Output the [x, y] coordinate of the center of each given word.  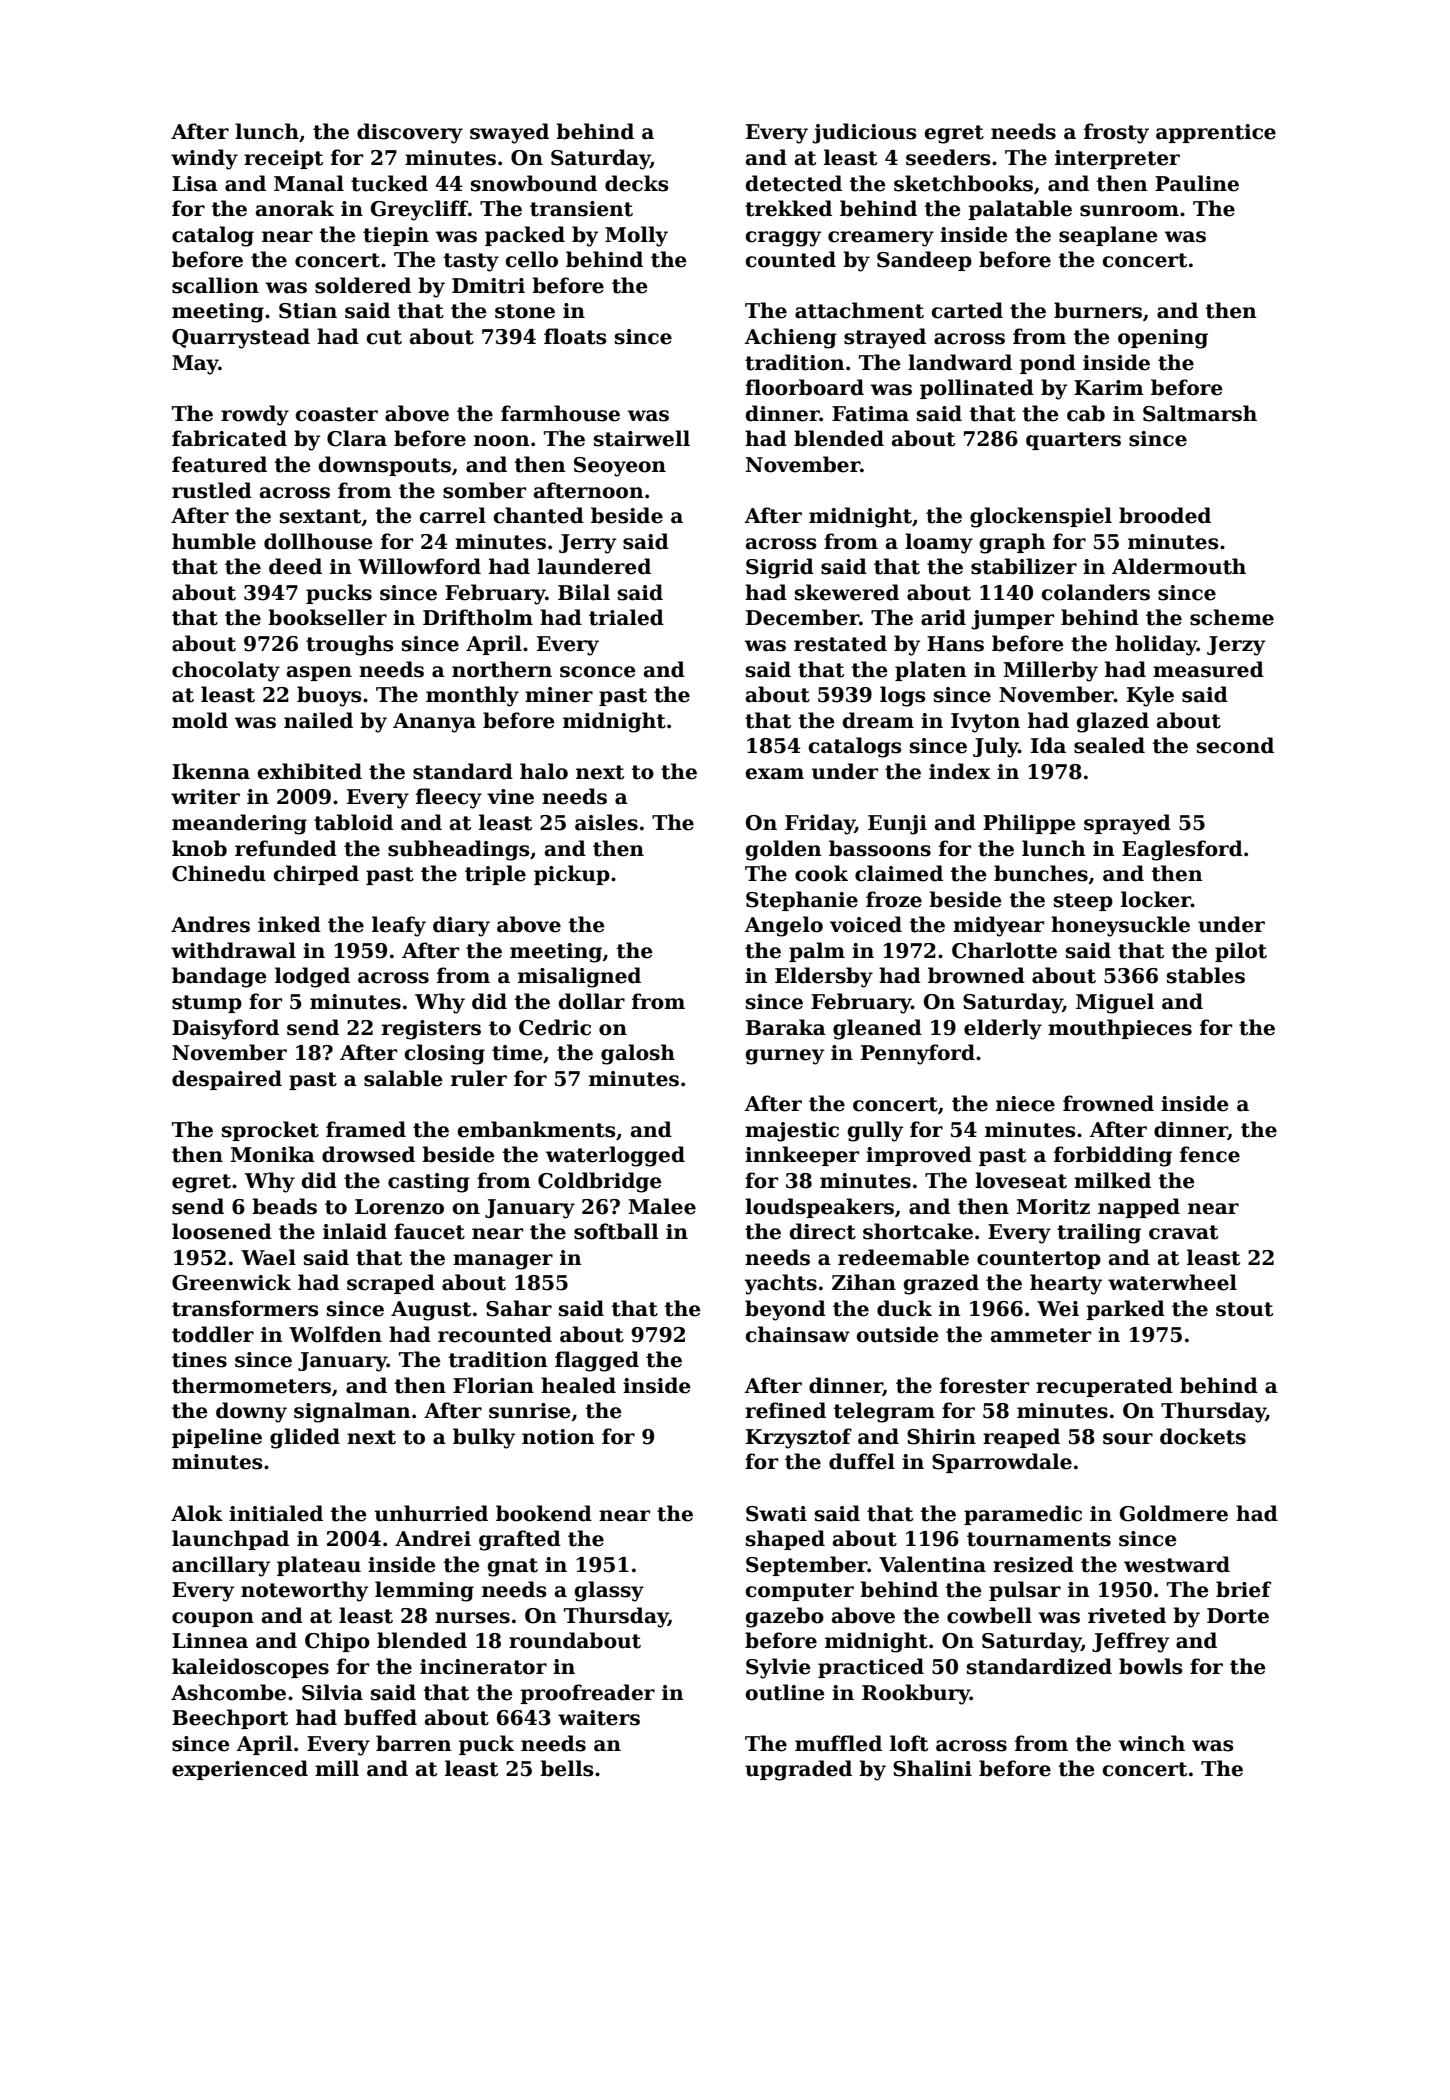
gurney [784, 1057]
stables [1206, 975]
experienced [240, 1770]
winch [1152, 1743]
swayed [509, 133]
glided [305, 1438]
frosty [1116, 133]
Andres [210, 924]
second [1235, 745]
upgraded [798, 1770]
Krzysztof [799, 1438]
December [802, 617]
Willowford [419, 566]
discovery [410, 133]
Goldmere [1174, 1513]
